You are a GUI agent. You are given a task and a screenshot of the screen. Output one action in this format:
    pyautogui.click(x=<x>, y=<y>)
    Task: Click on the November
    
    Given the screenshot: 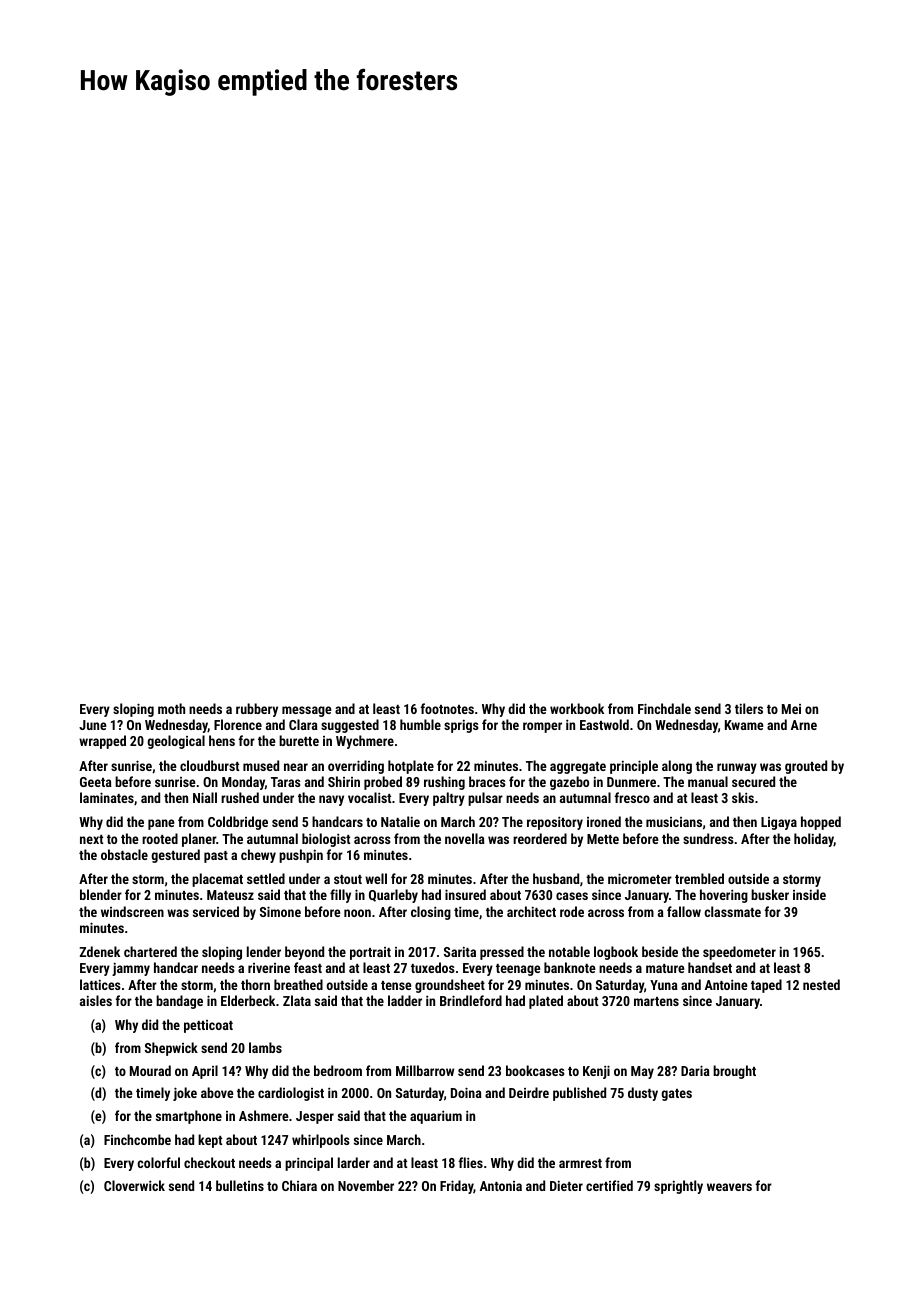 What is the action you would take?
    pyautogui.click(x=366, y=1185)
